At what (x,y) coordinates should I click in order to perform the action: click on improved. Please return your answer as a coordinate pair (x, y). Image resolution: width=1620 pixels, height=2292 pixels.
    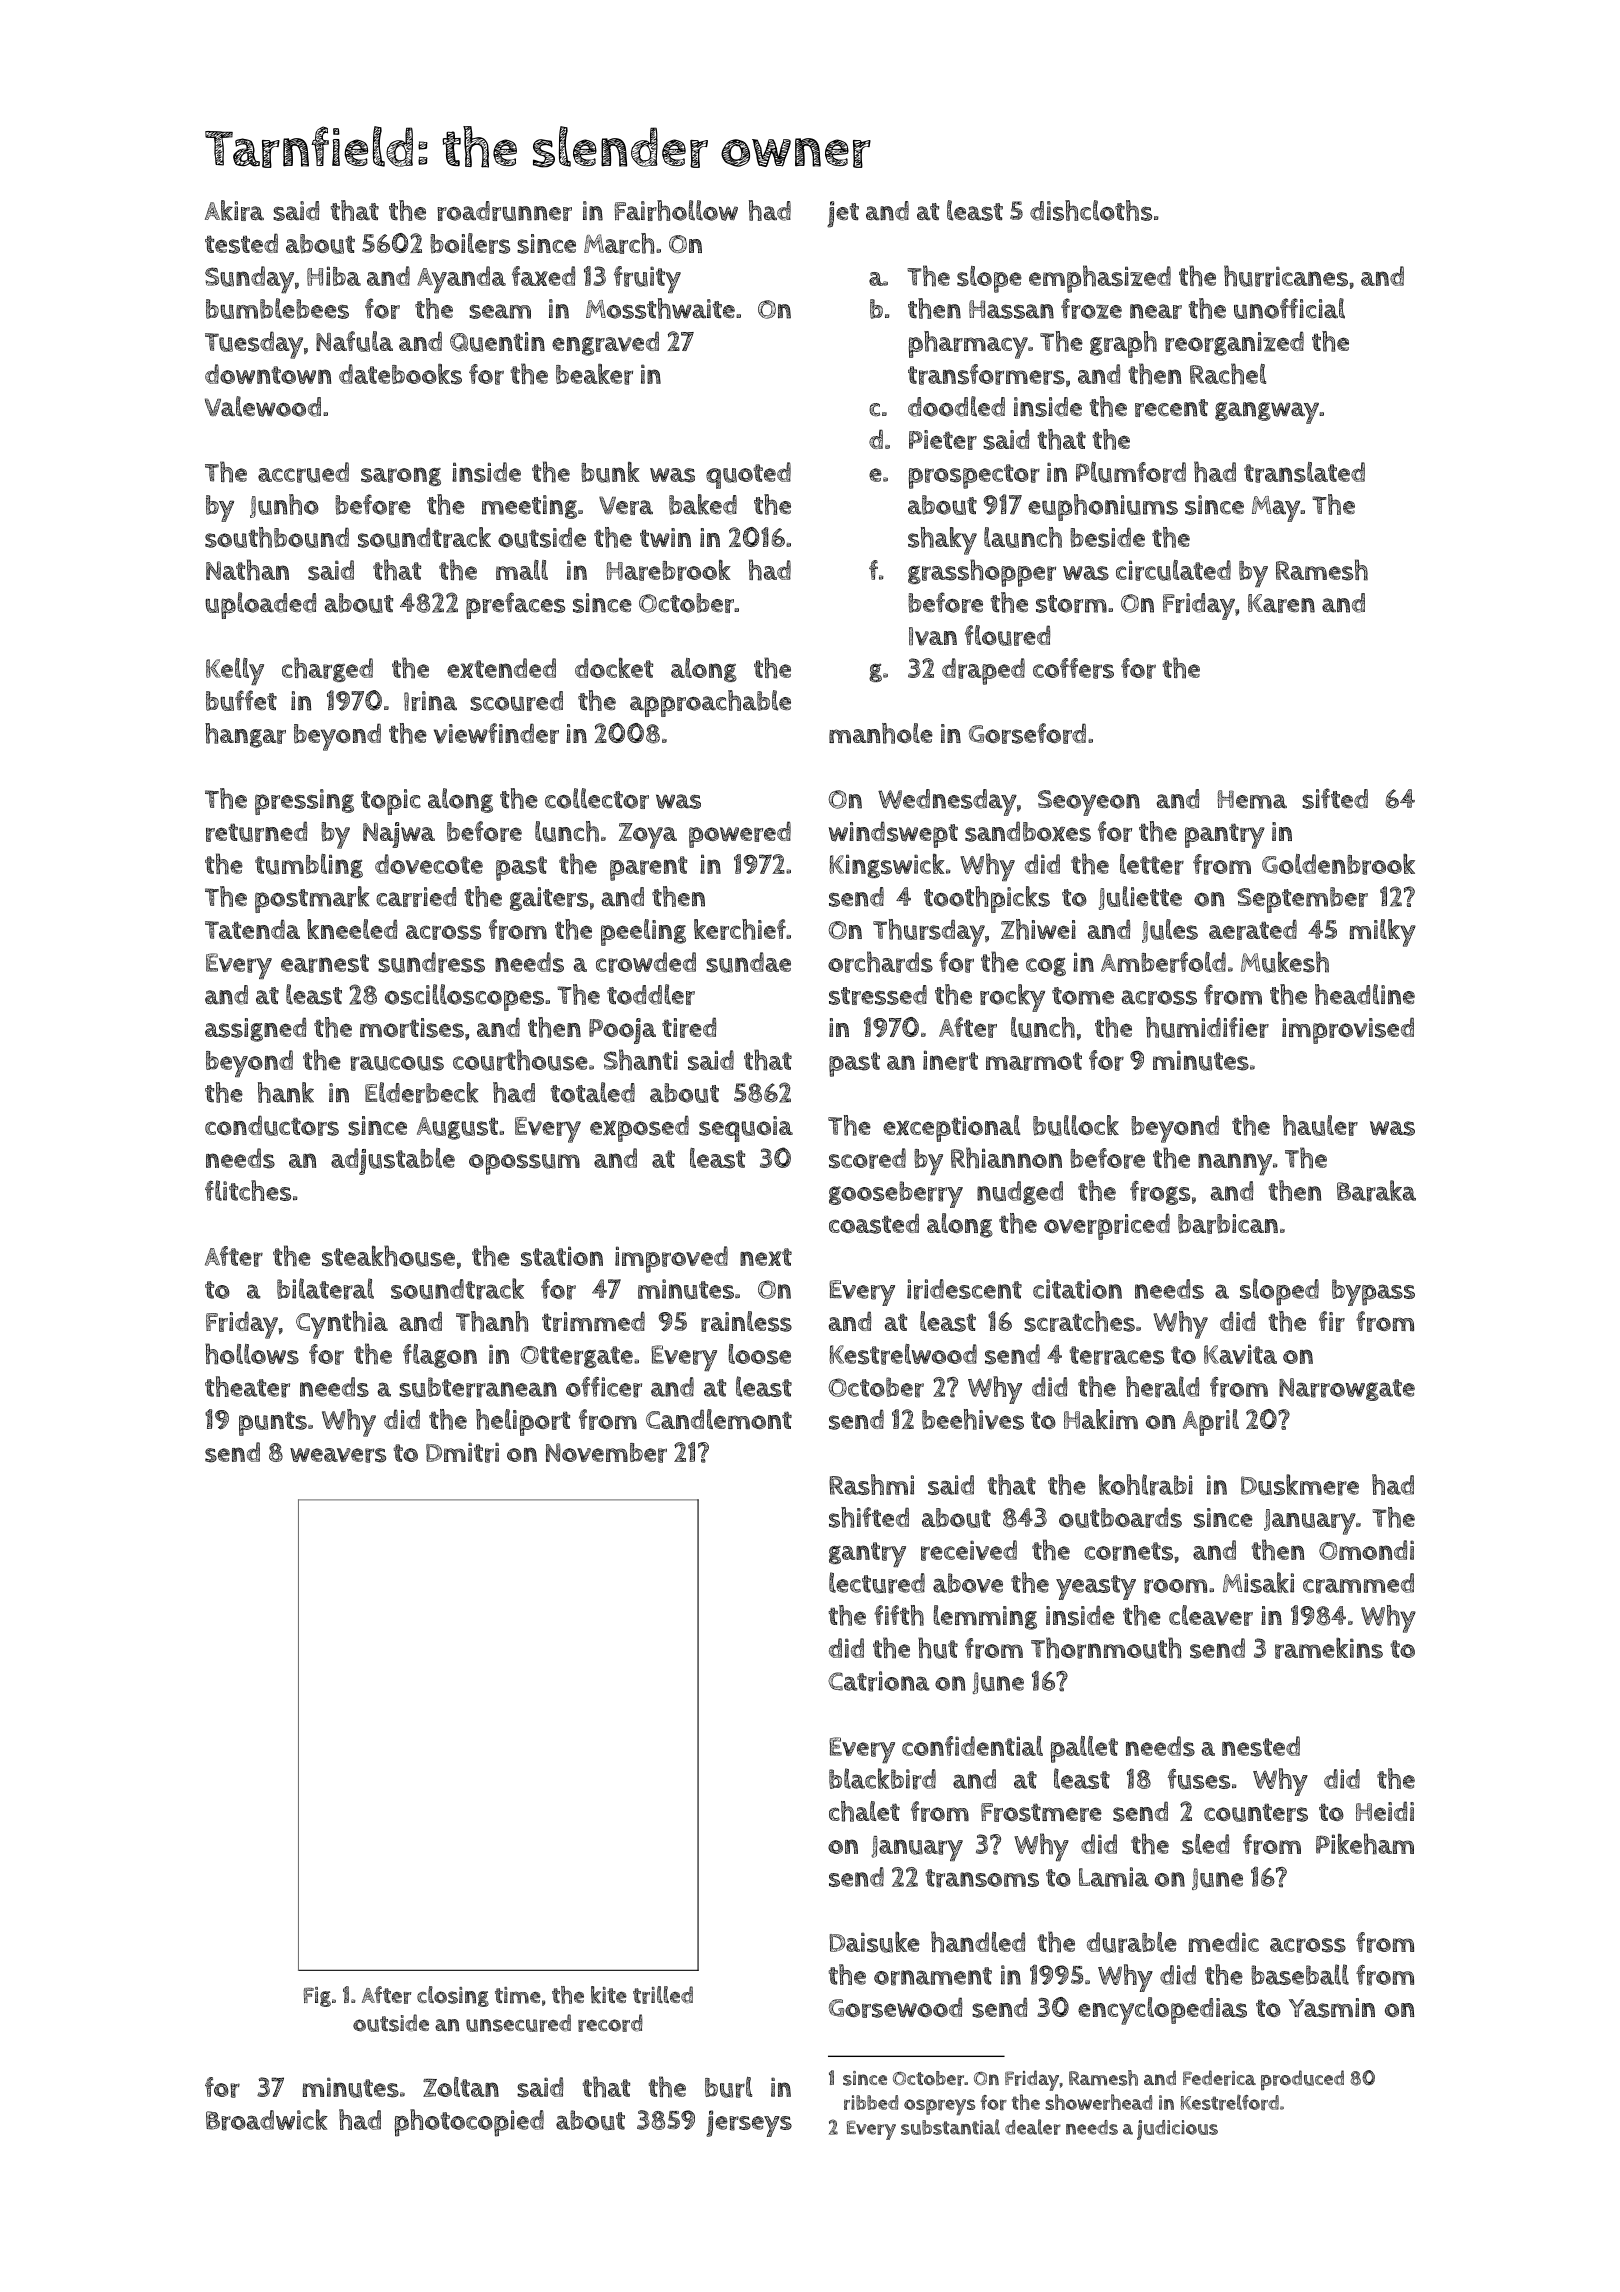
    Looking at the image, I should click on (671, 1259).
